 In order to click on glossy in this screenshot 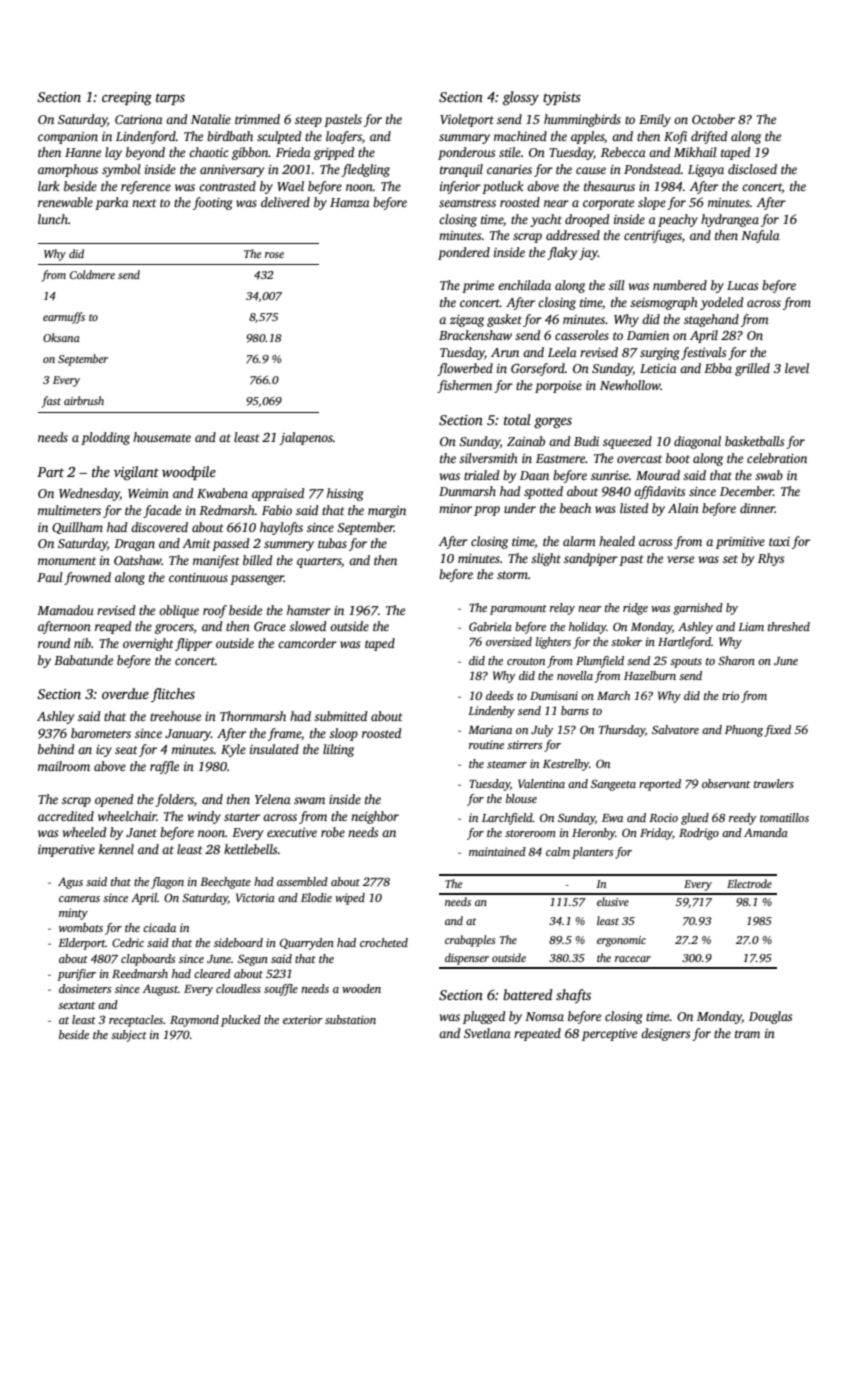, I will do `click(521, 98)`.
